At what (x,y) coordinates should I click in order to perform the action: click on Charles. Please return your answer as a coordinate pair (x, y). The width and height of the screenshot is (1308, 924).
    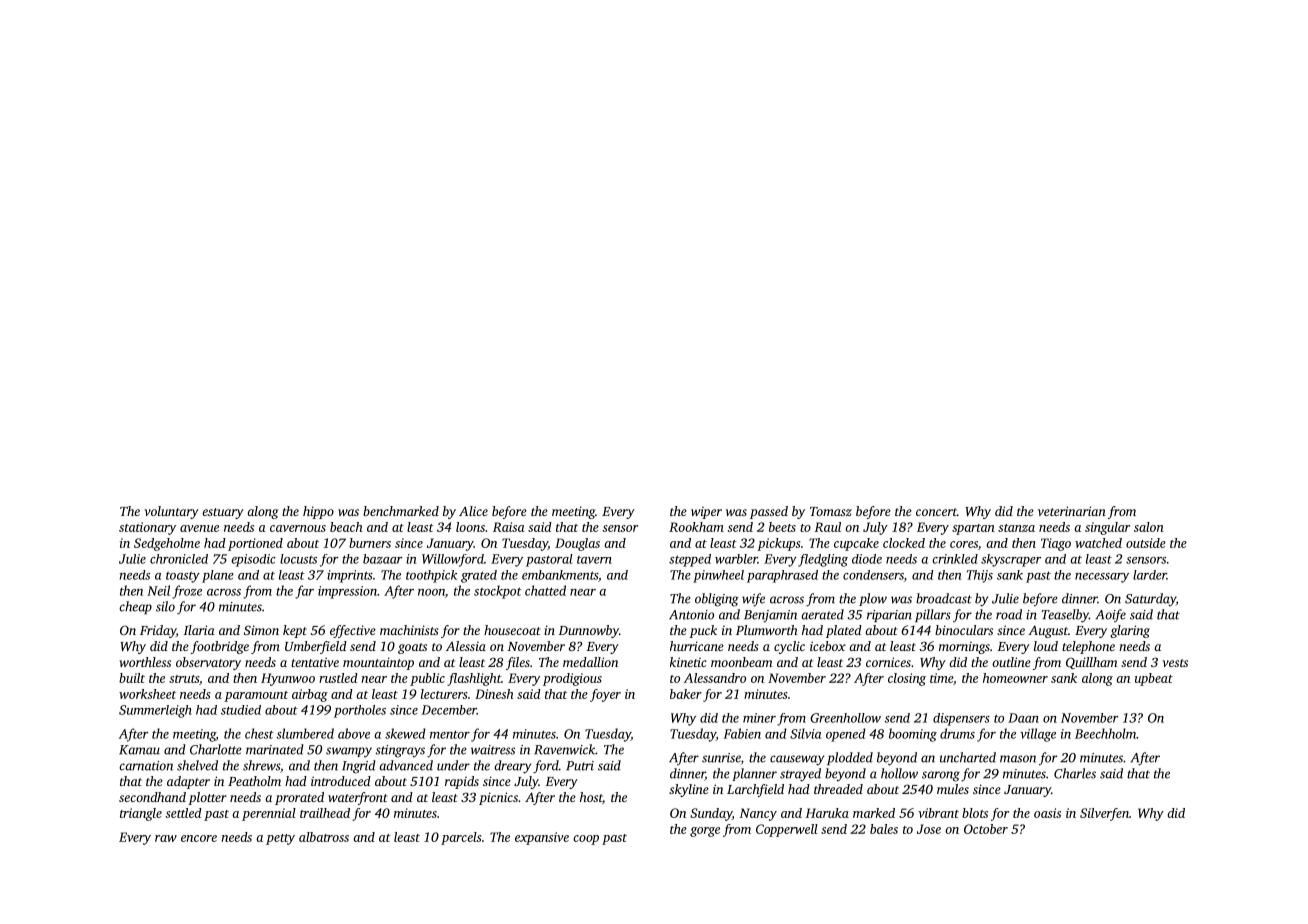
    Looking at the image, I should click on (1075, 773).
